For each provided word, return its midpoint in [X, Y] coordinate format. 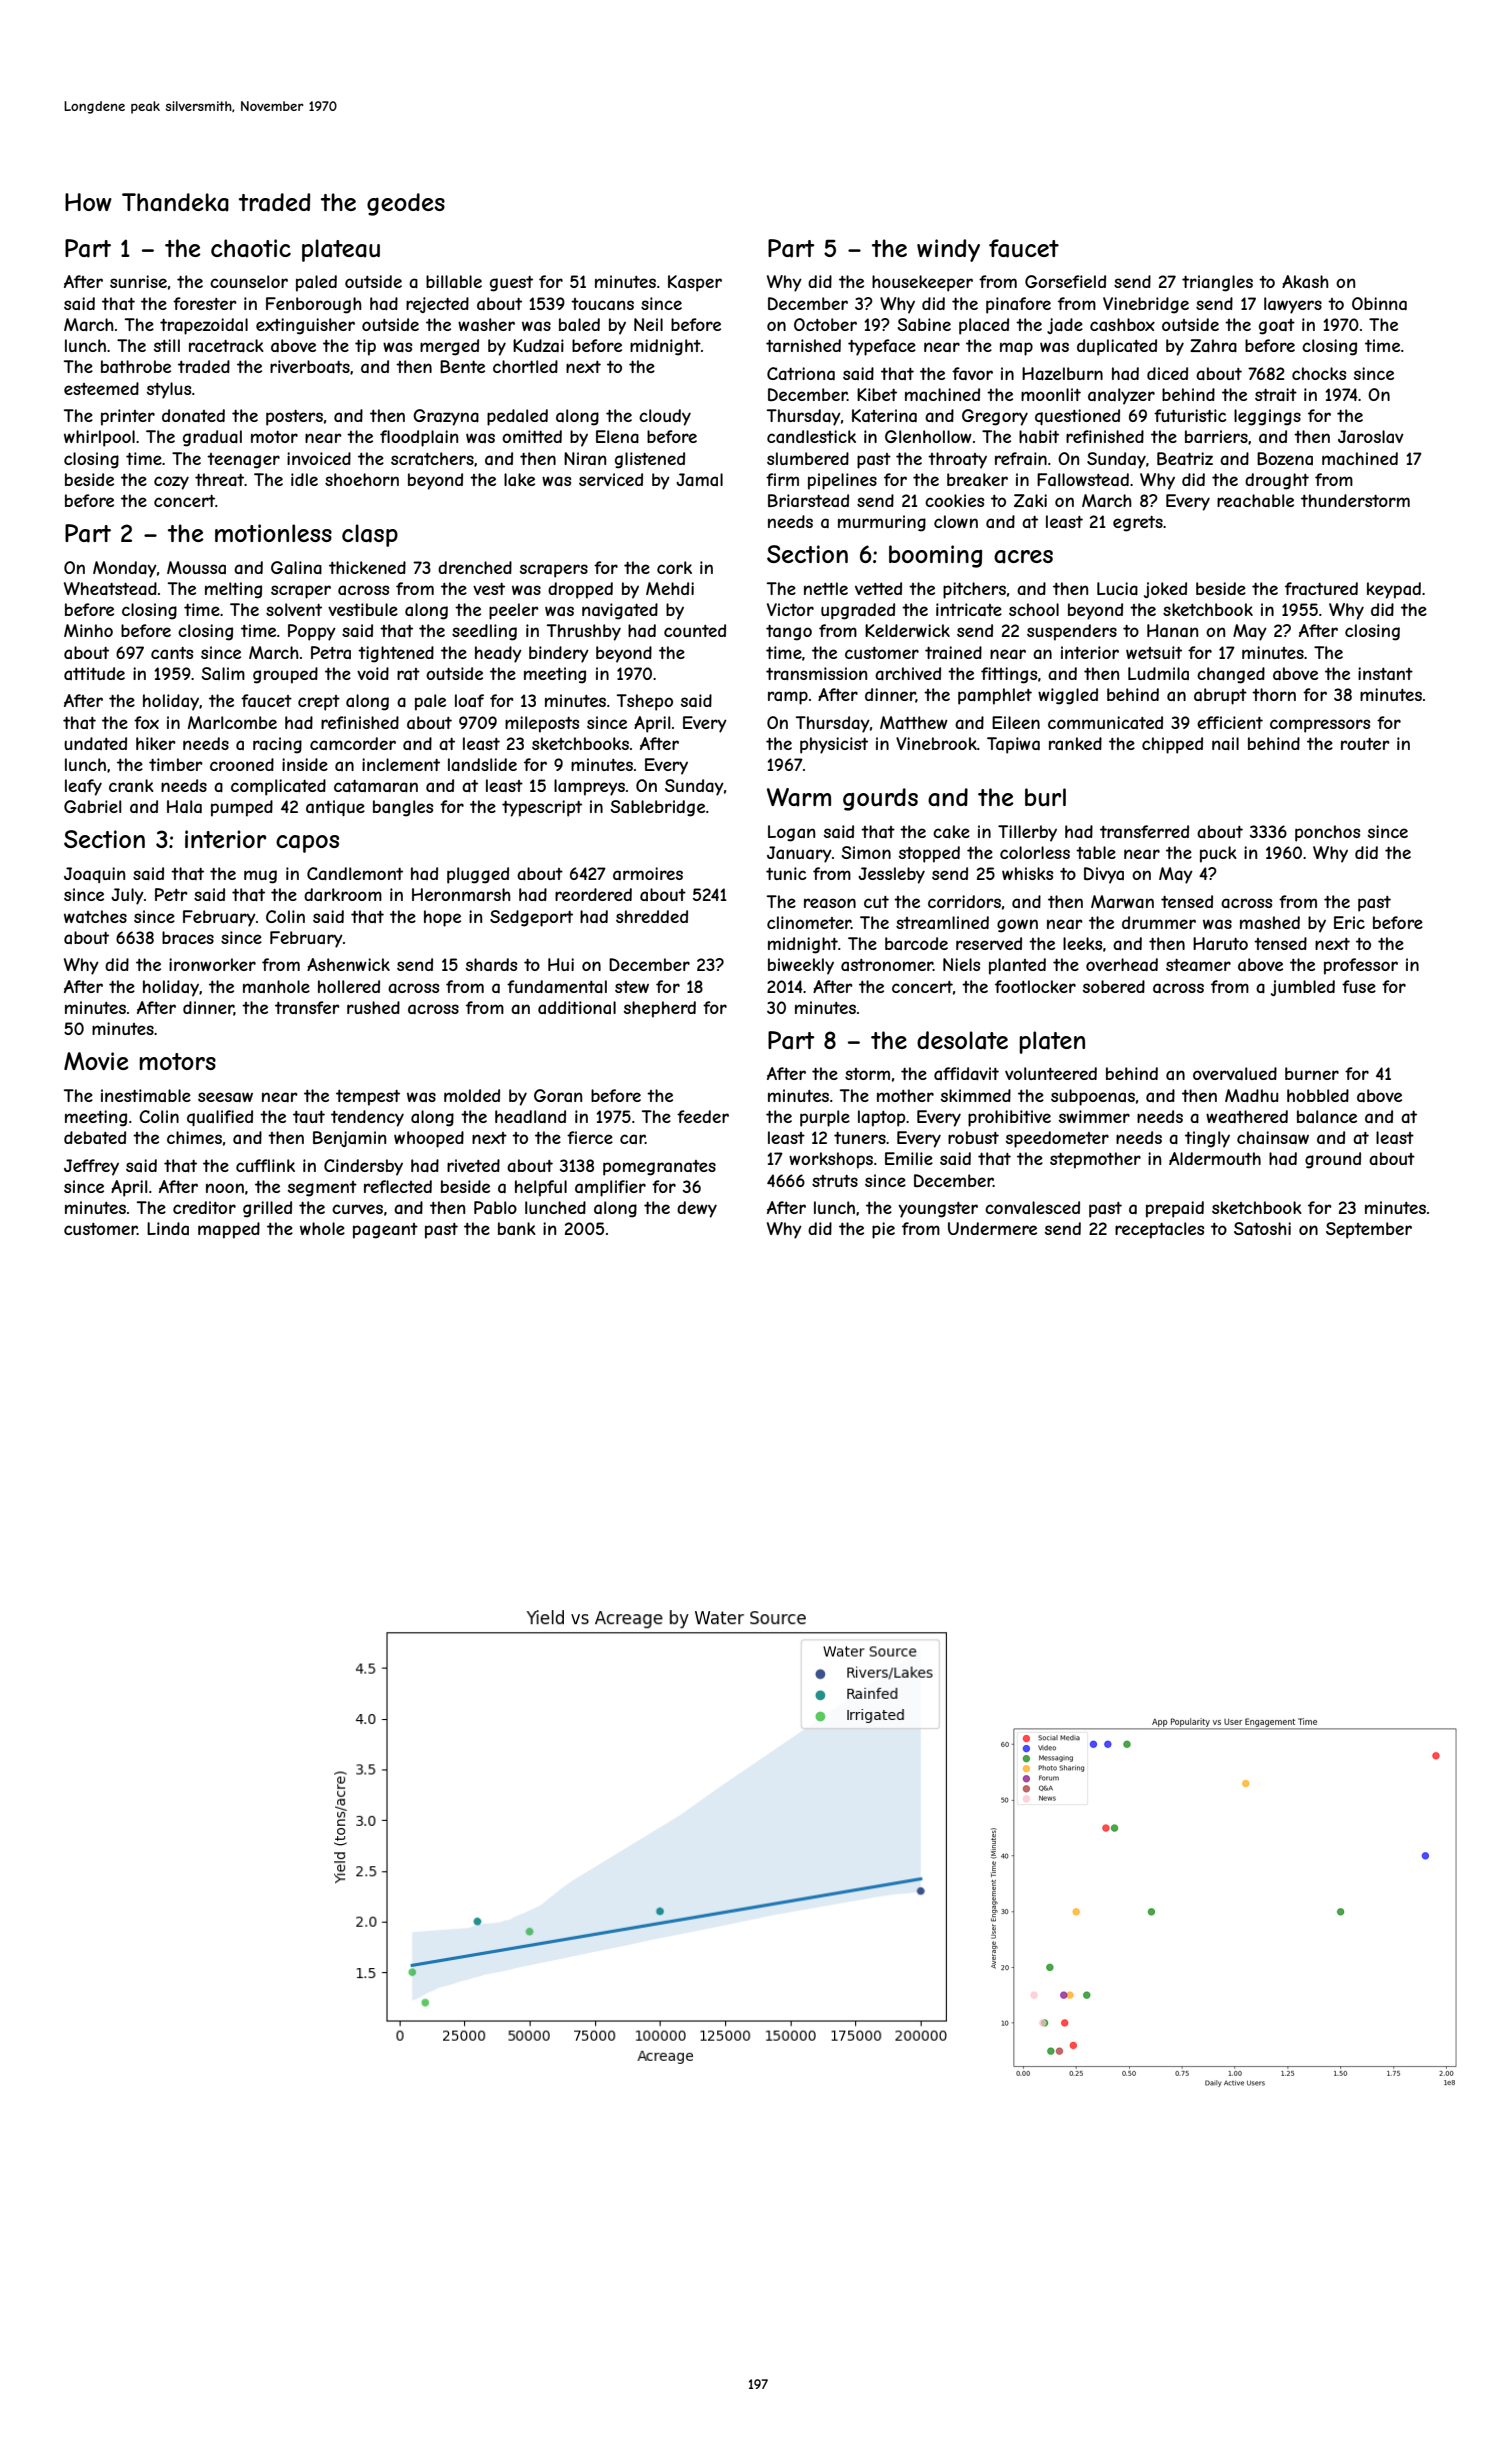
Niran [585, 458]
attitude [94, 673]
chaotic [251, 248]
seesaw [225, 1097]
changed [1231, 675]
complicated [278, 787]
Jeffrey [91, 1167]
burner [1312, 1073]
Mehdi [670, 588]
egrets [1138, 524]
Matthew [914, 722]
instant [1385, 673]
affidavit [966, 1073]
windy [948, 250]
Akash [1305, 281]
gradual [212, 438]
